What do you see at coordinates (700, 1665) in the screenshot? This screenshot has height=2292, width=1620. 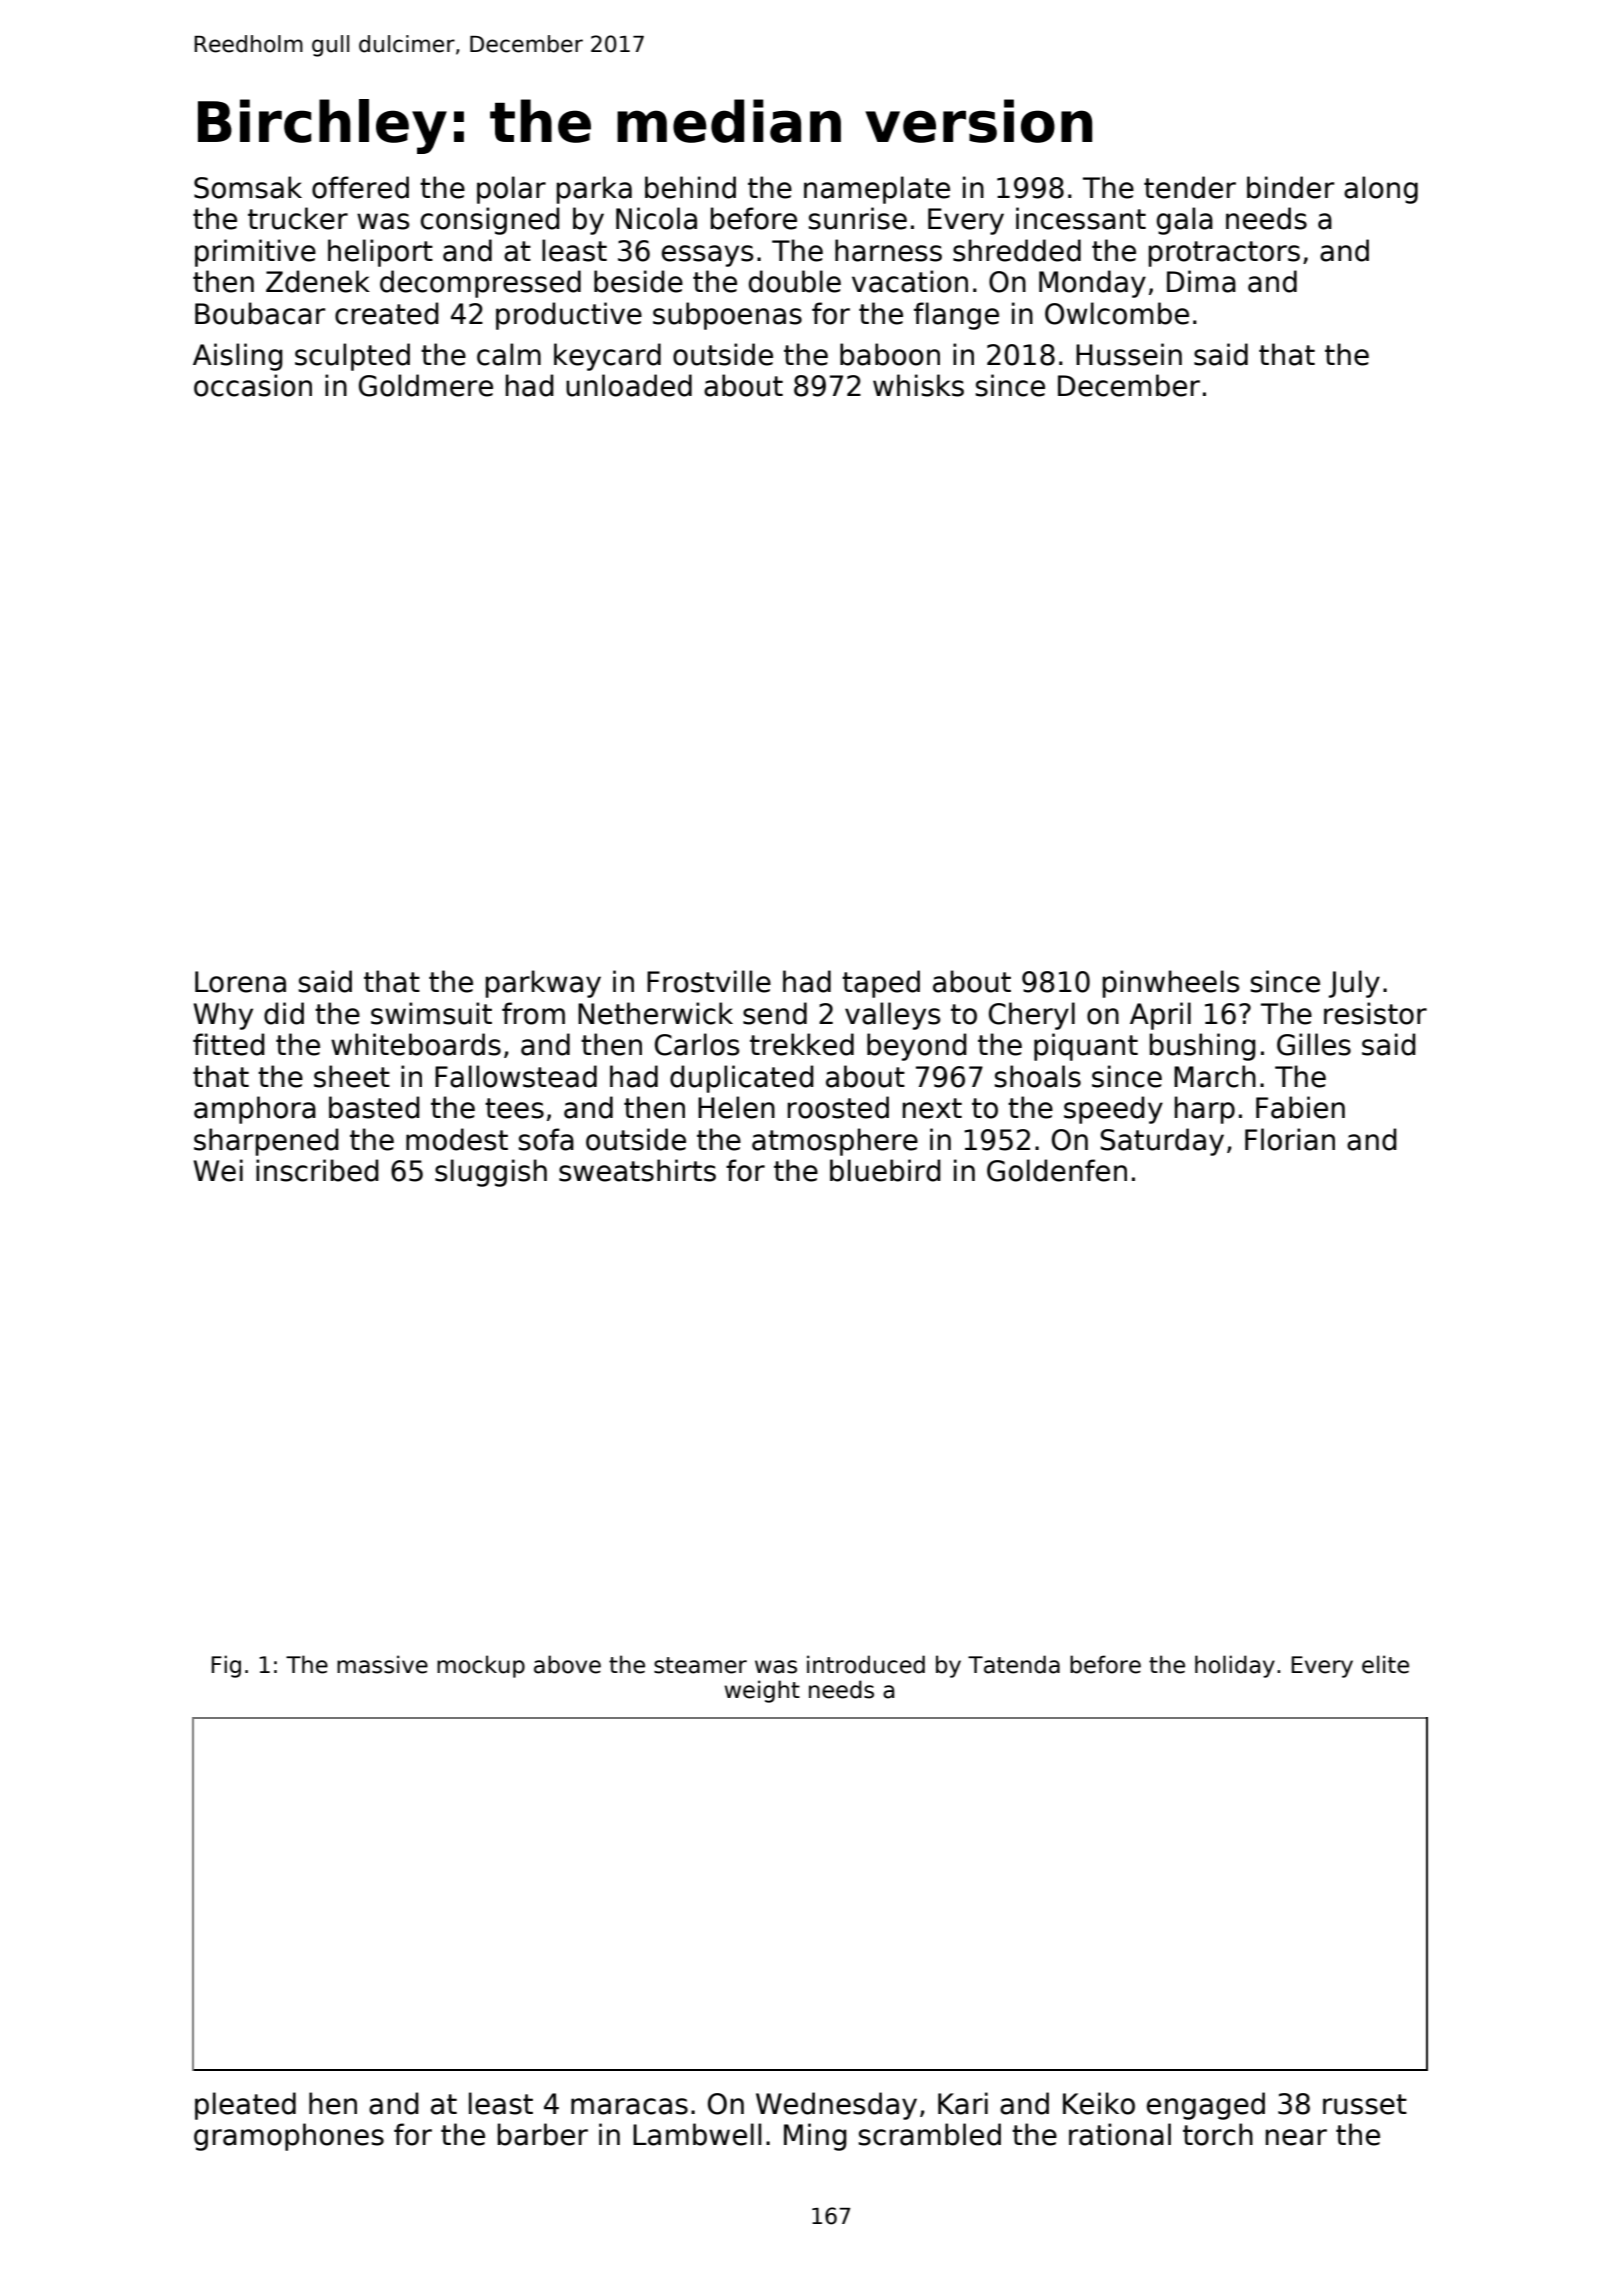 I see `steamer` at bounding box center [700, 1665].
